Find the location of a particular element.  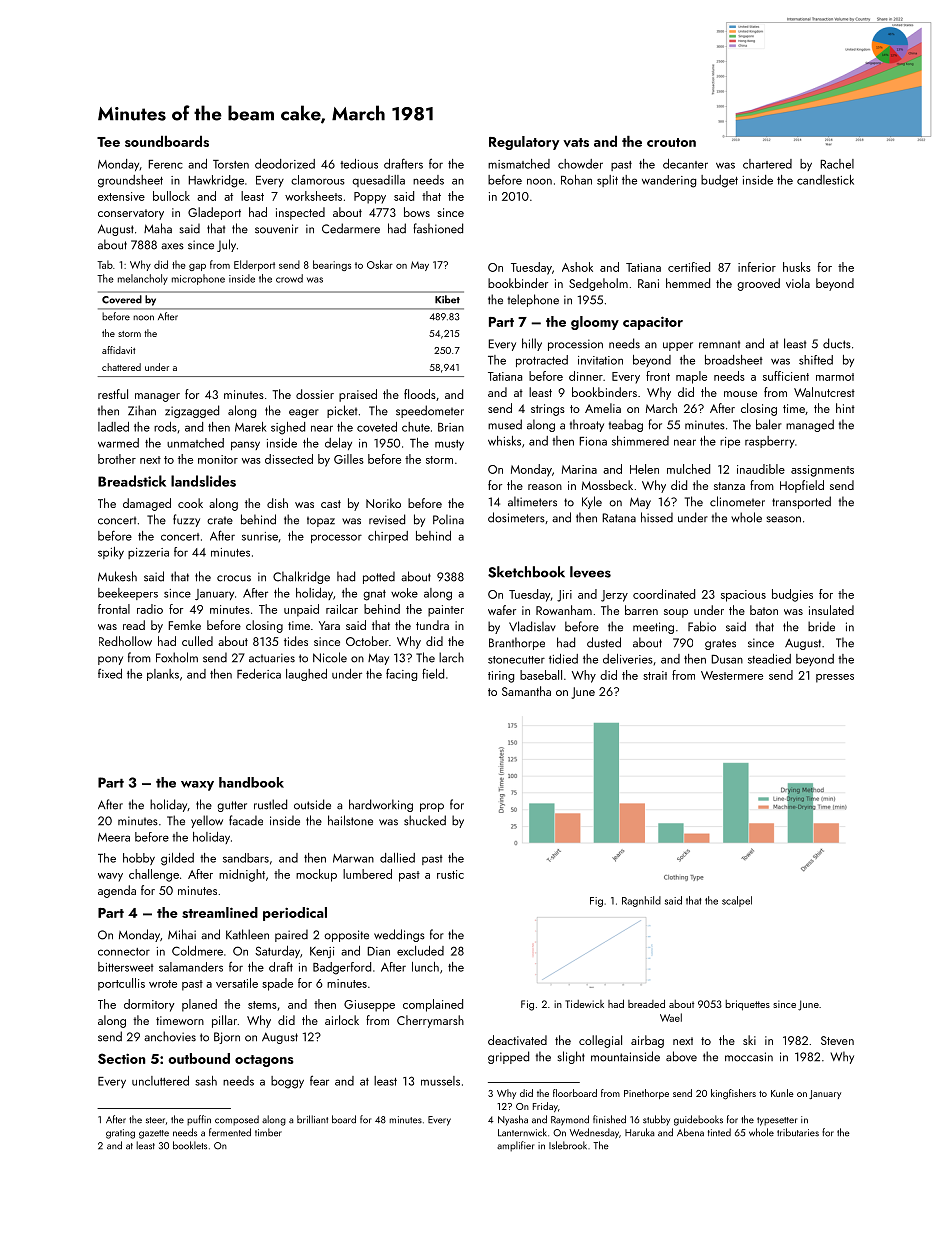

Poppy is located at coordinates (370, 198).
